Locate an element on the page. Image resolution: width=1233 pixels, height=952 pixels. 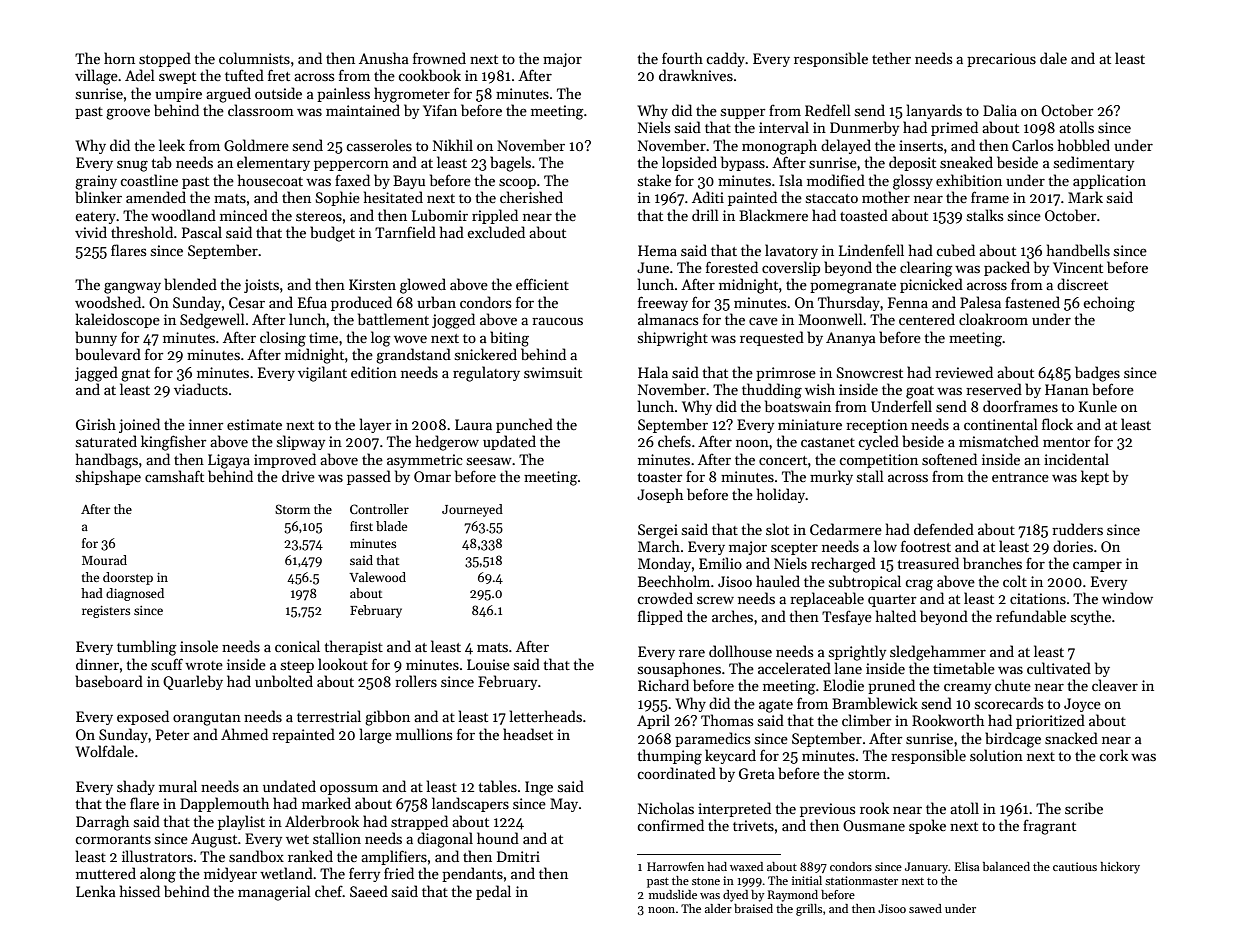
coastline is located at coordinates (149, 180).
